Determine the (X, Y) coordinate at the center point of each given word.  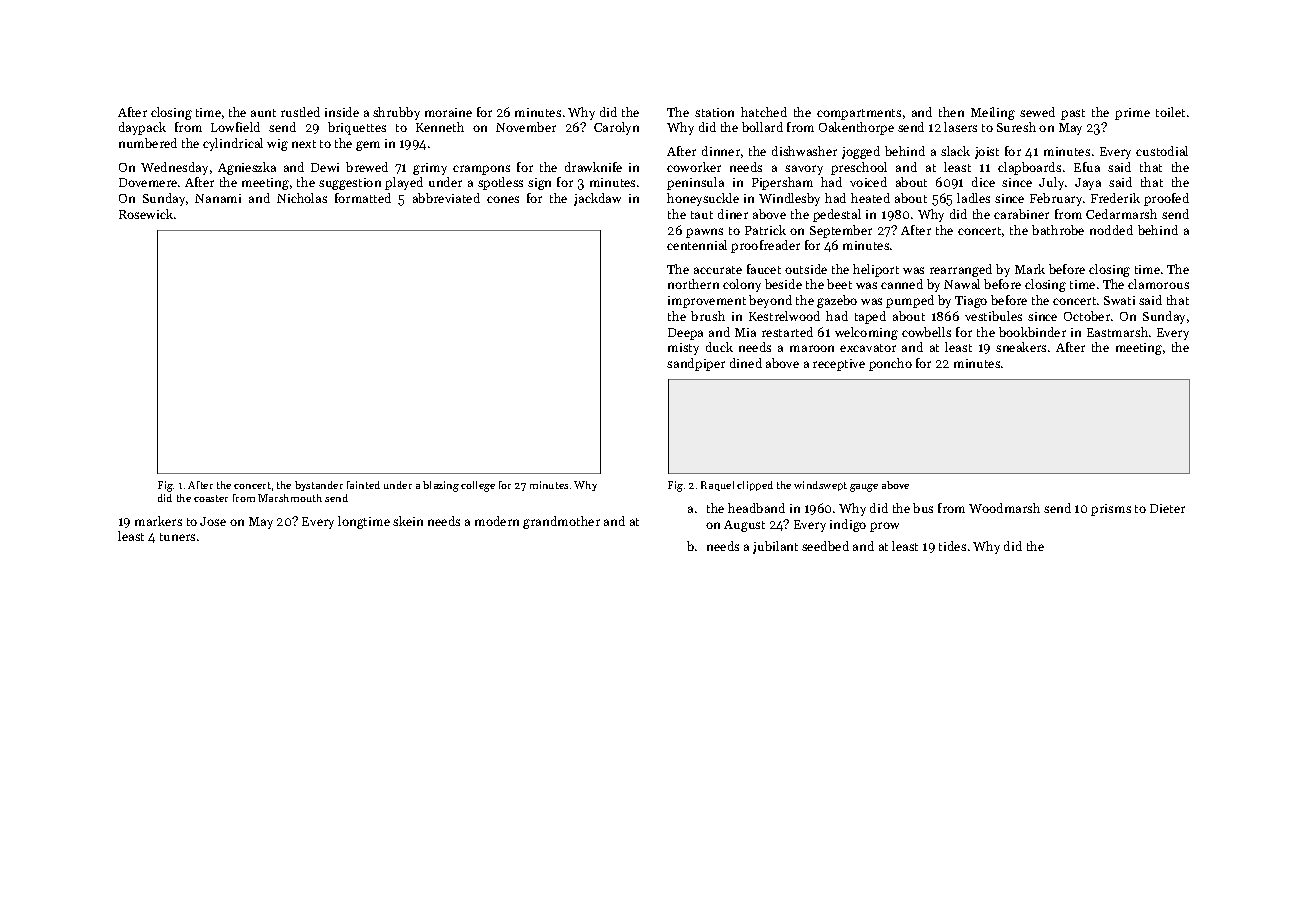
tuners (177, 537)
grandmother (561, 522)
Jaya (1088, 184)
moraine (448, 112)
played (404, 183)
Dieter (1167, 508)
